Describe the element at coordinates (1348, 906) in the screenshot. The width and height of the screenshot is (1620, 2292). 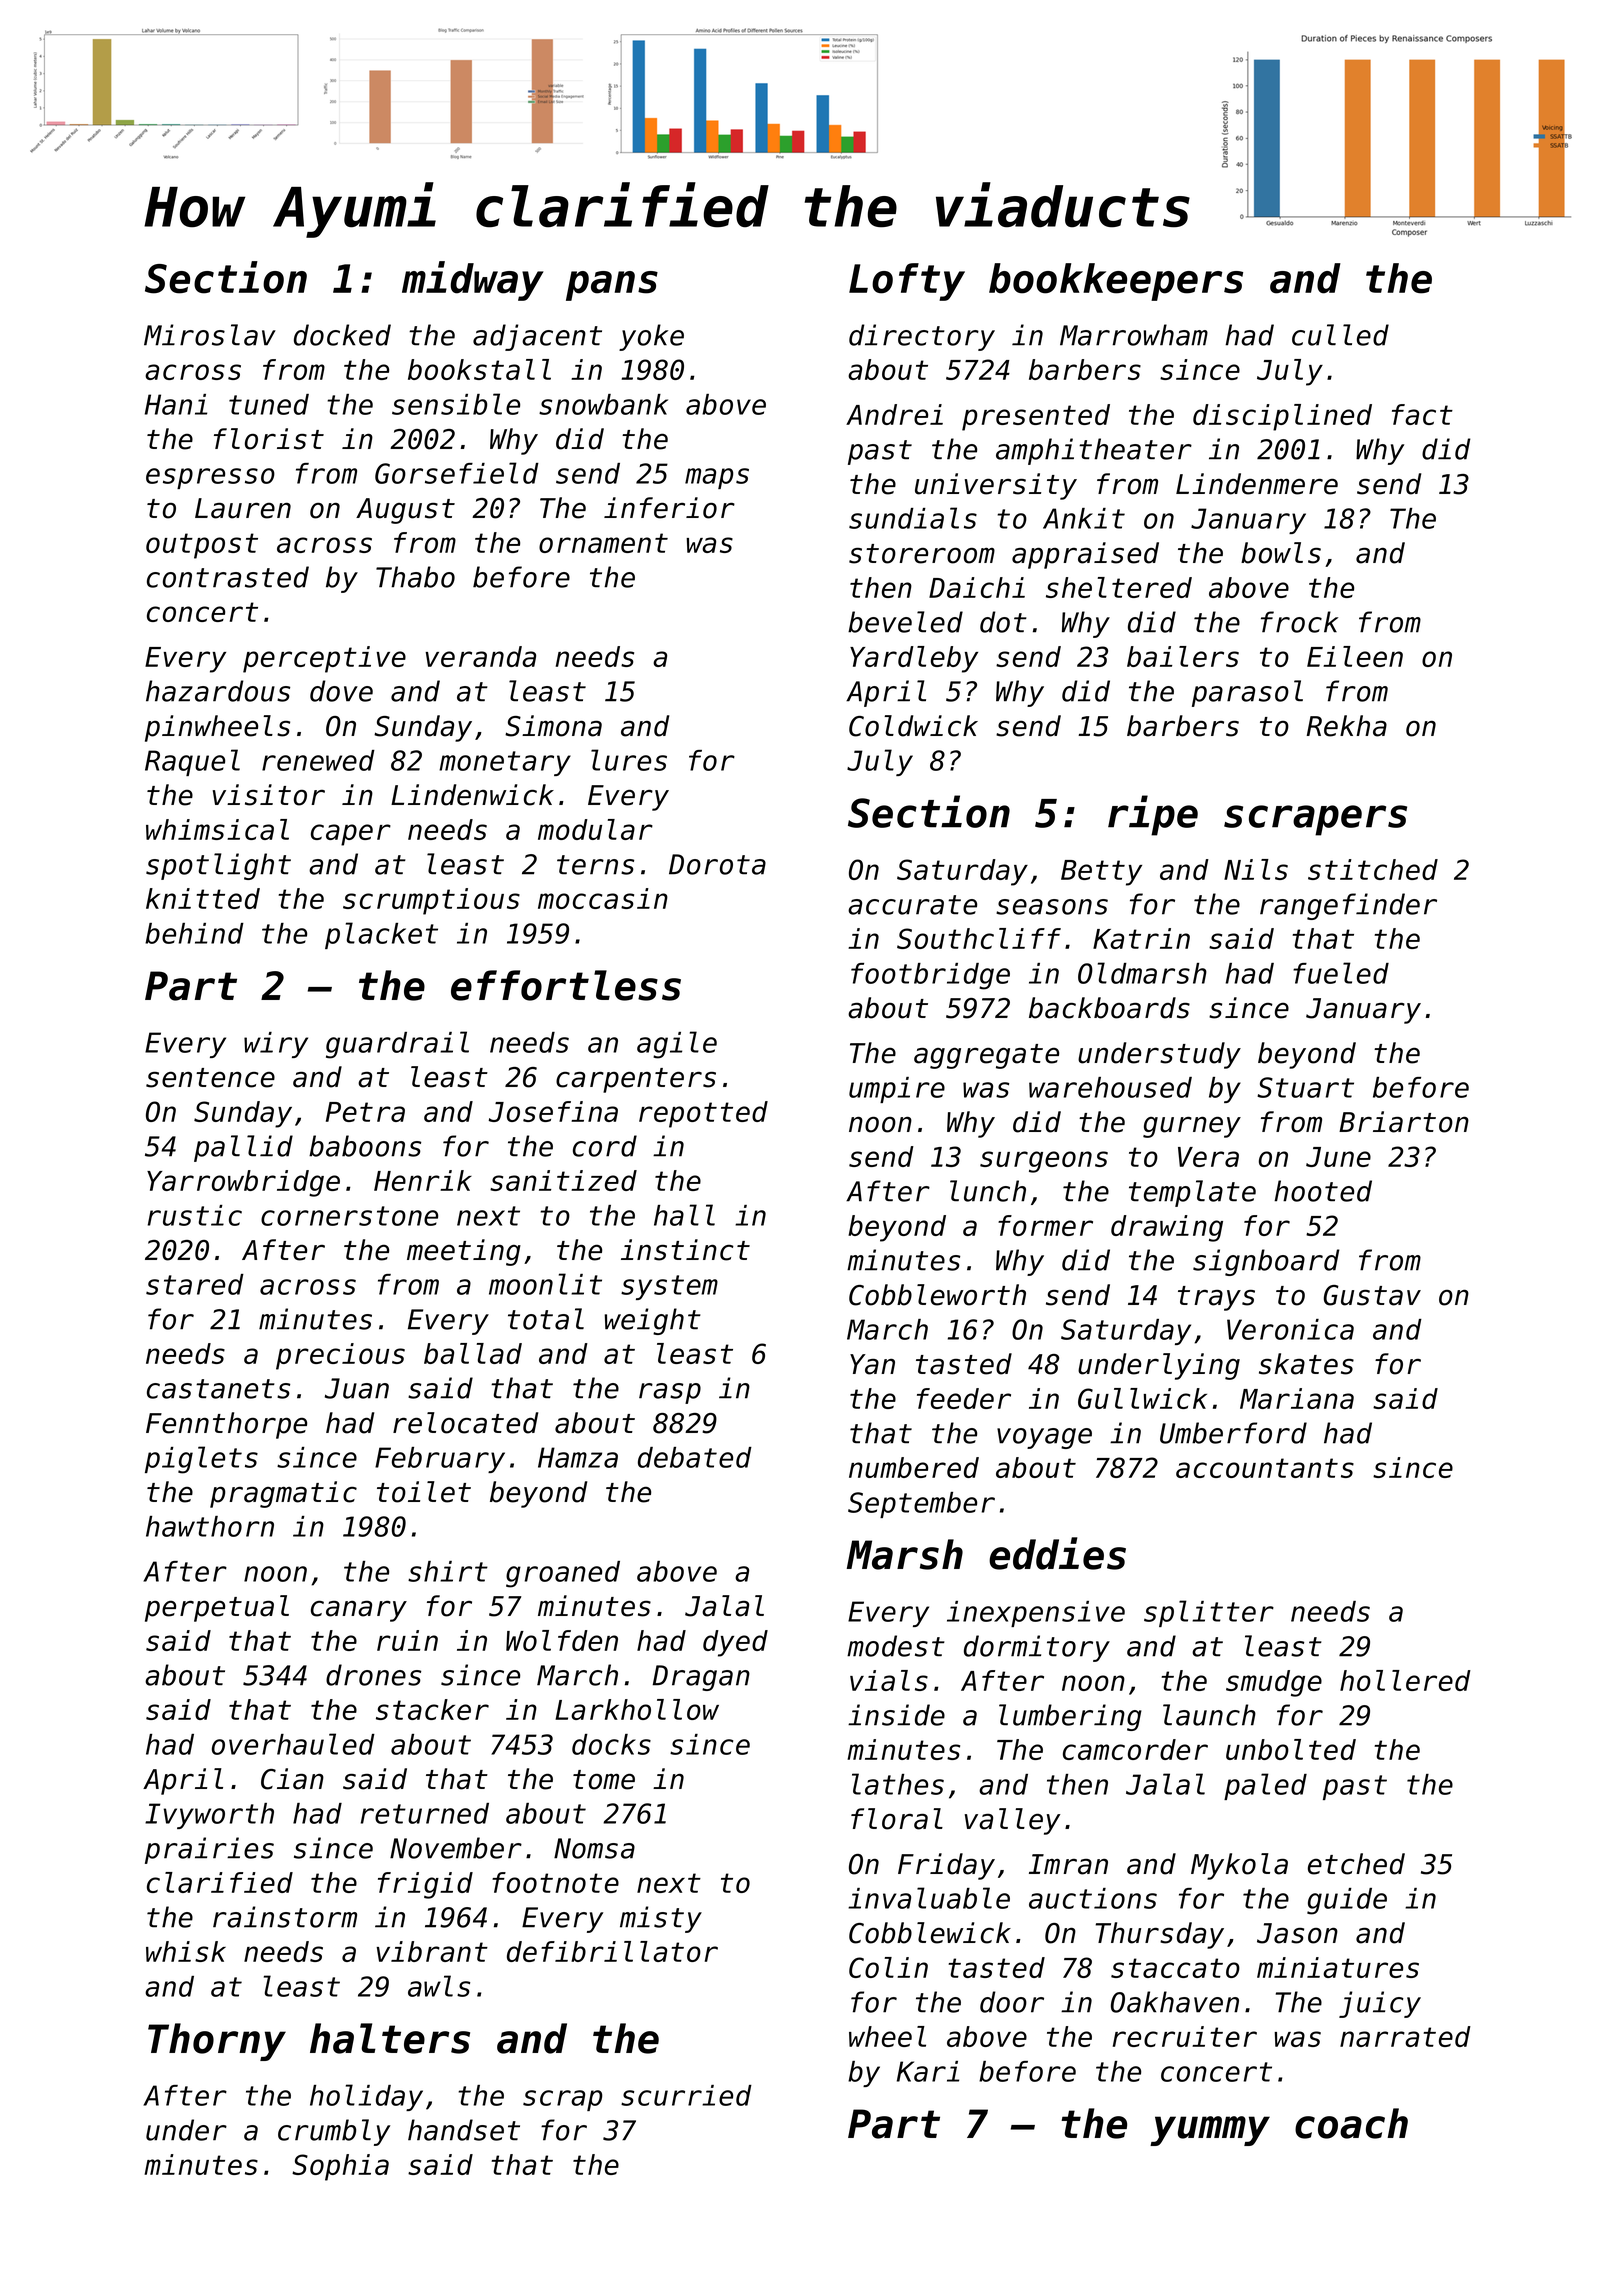
I see `rangefinder` at that location.
